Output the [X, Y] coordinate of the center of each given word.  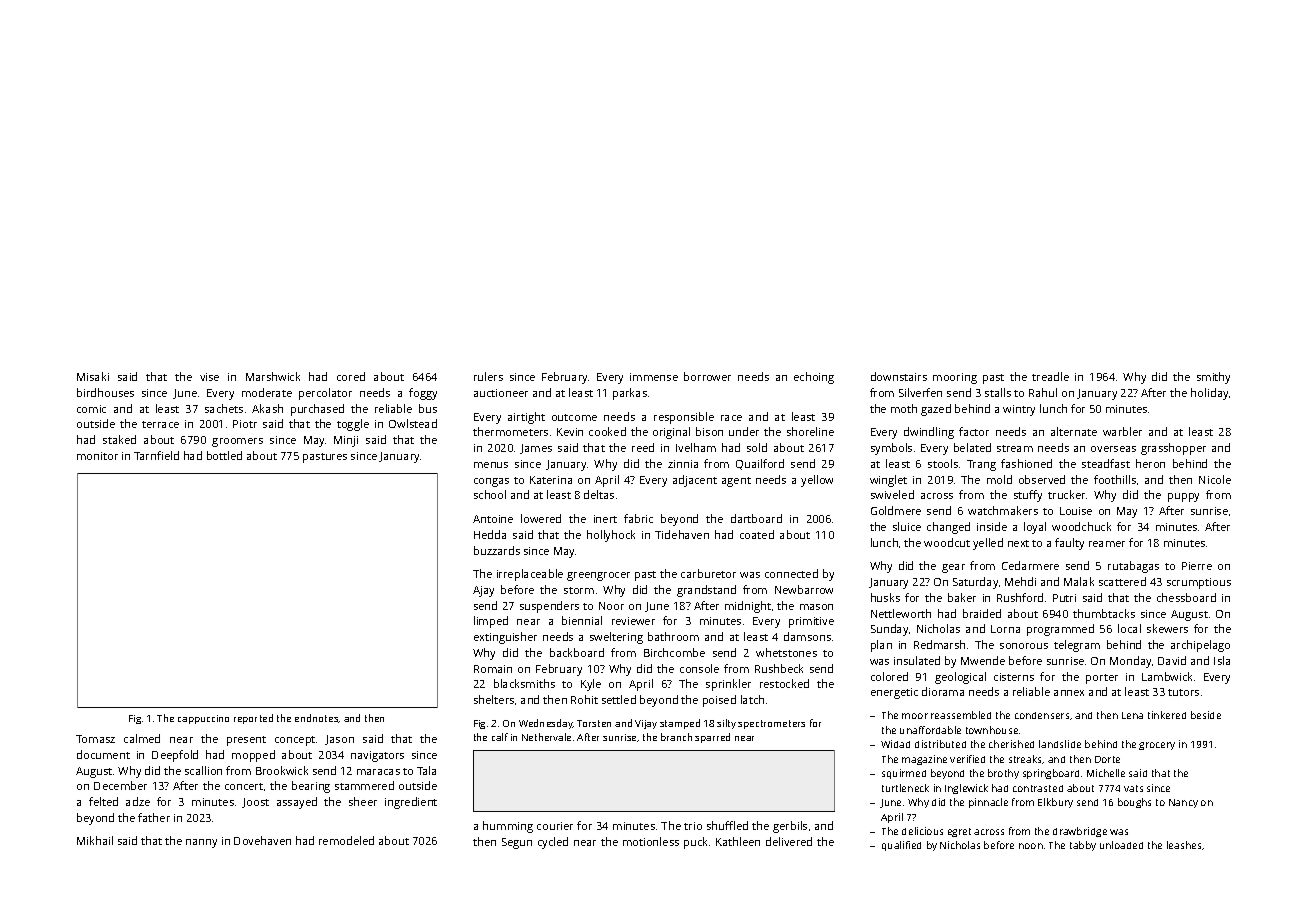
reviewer [633, 621]
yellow [817, 481]
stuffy [1028, 496]
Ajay [483, 591]
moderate [267, 392]
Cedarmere [1030, 565]
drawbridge [1080, 832]
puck [695, 843]
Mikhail [95, 840]
